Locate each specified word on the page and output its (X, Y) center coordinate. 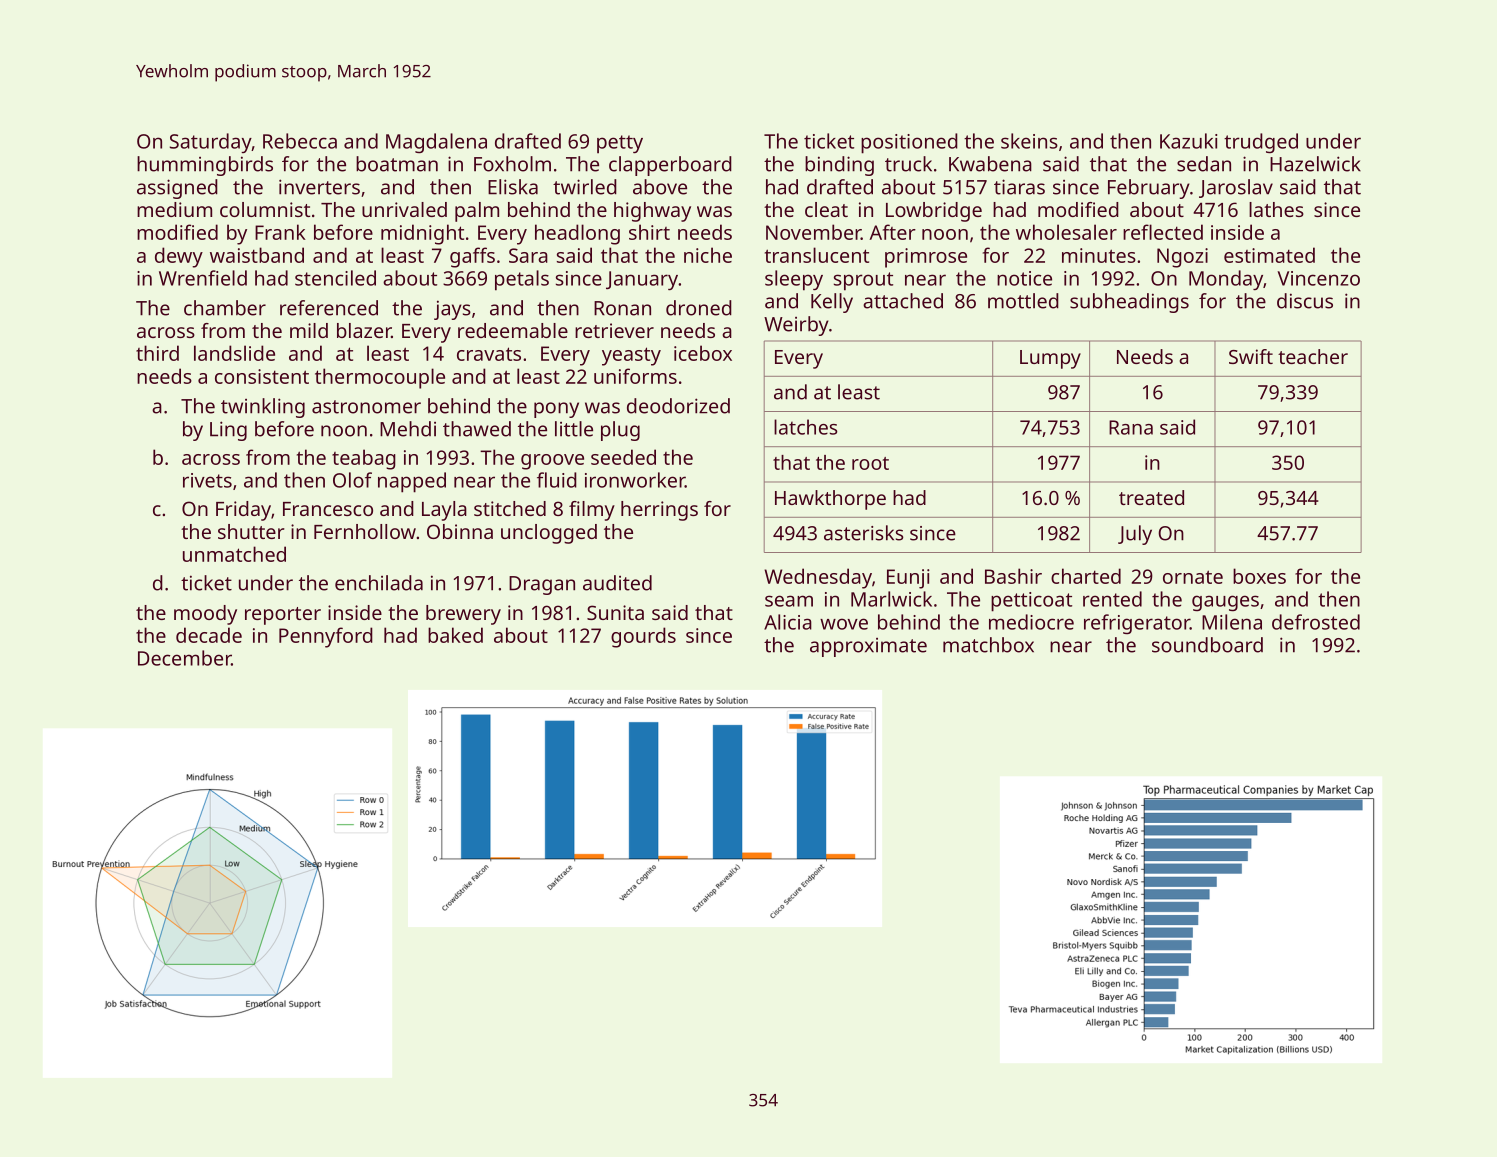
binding (839, 166)
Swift (1251, 356)
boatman (397, 164)
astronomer (366, 407)
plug (620, 431)
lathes (1276, 209)
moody (205, 615)
